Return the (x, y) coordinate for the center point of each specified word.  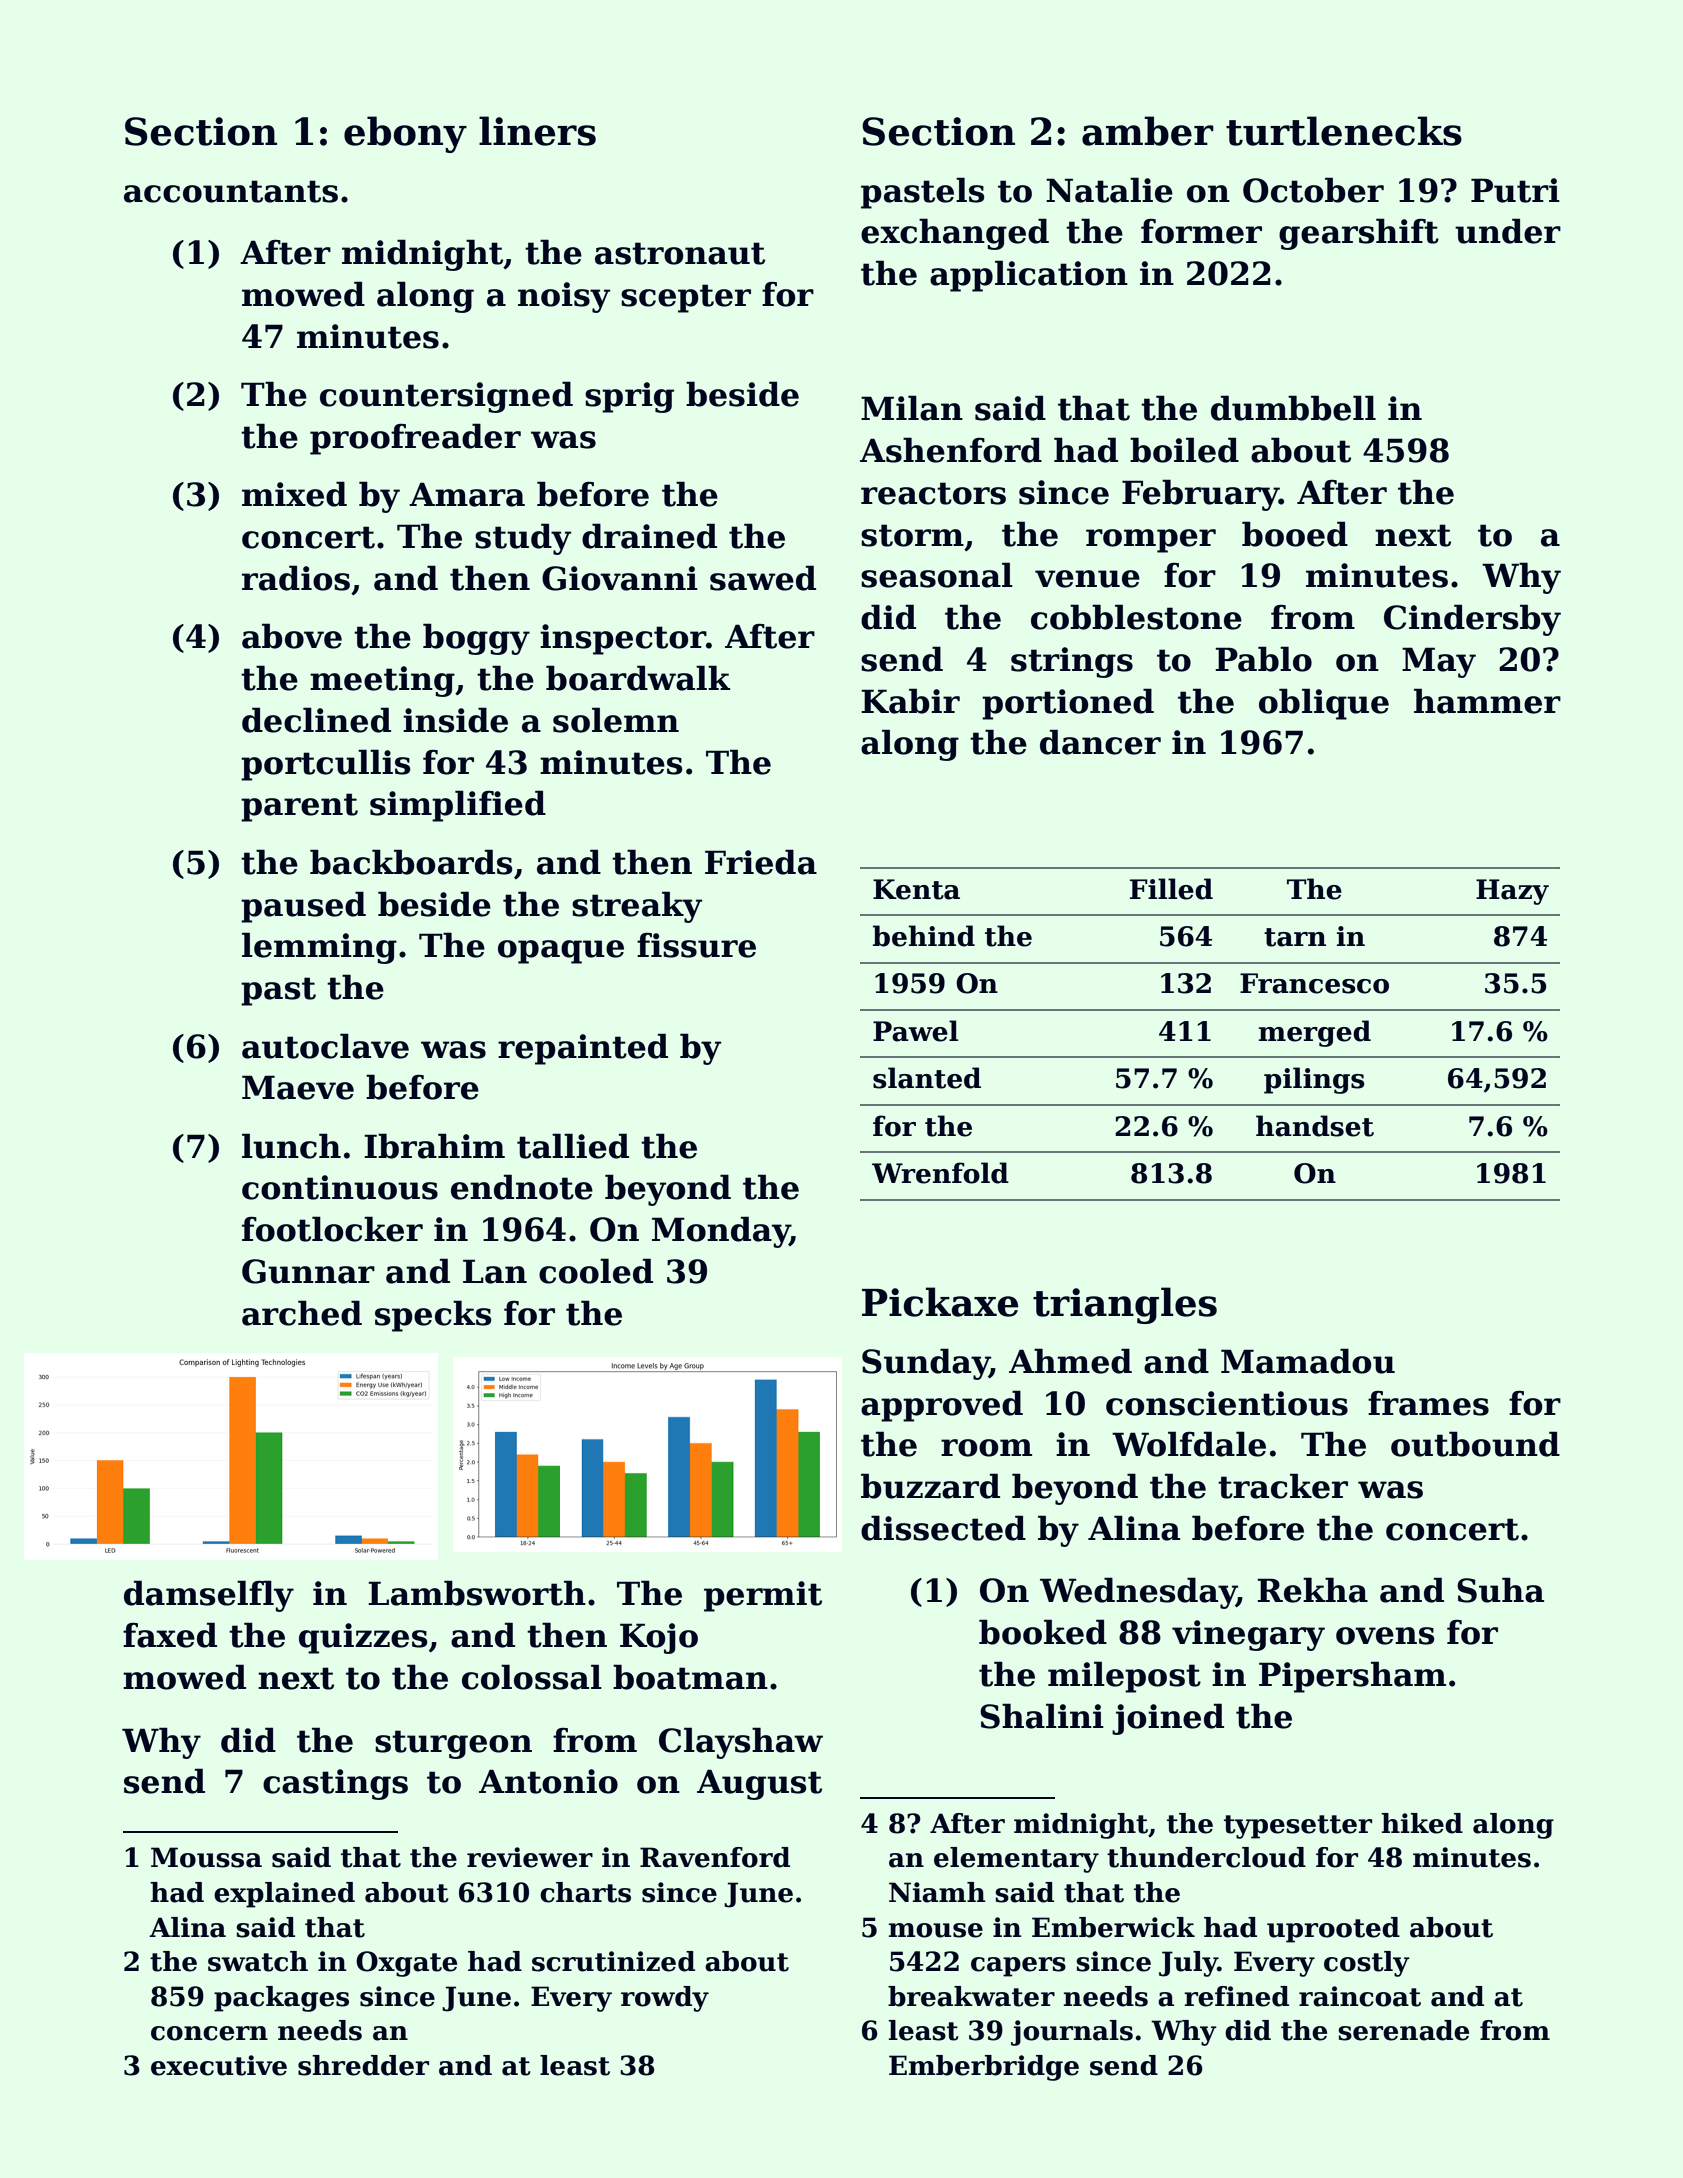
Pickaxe (940, 1302)
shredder (363, 2065)
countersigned (446, 397)
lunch (291, 1146)
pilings (1314, 1080)
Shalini (1042, 1716)
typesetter (1298, 1827)
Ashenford (951, 450)
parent (299, 807)
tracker (1283, 1486)
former (1201, 231)
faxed (170, 1635)
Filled (1171, 889)
